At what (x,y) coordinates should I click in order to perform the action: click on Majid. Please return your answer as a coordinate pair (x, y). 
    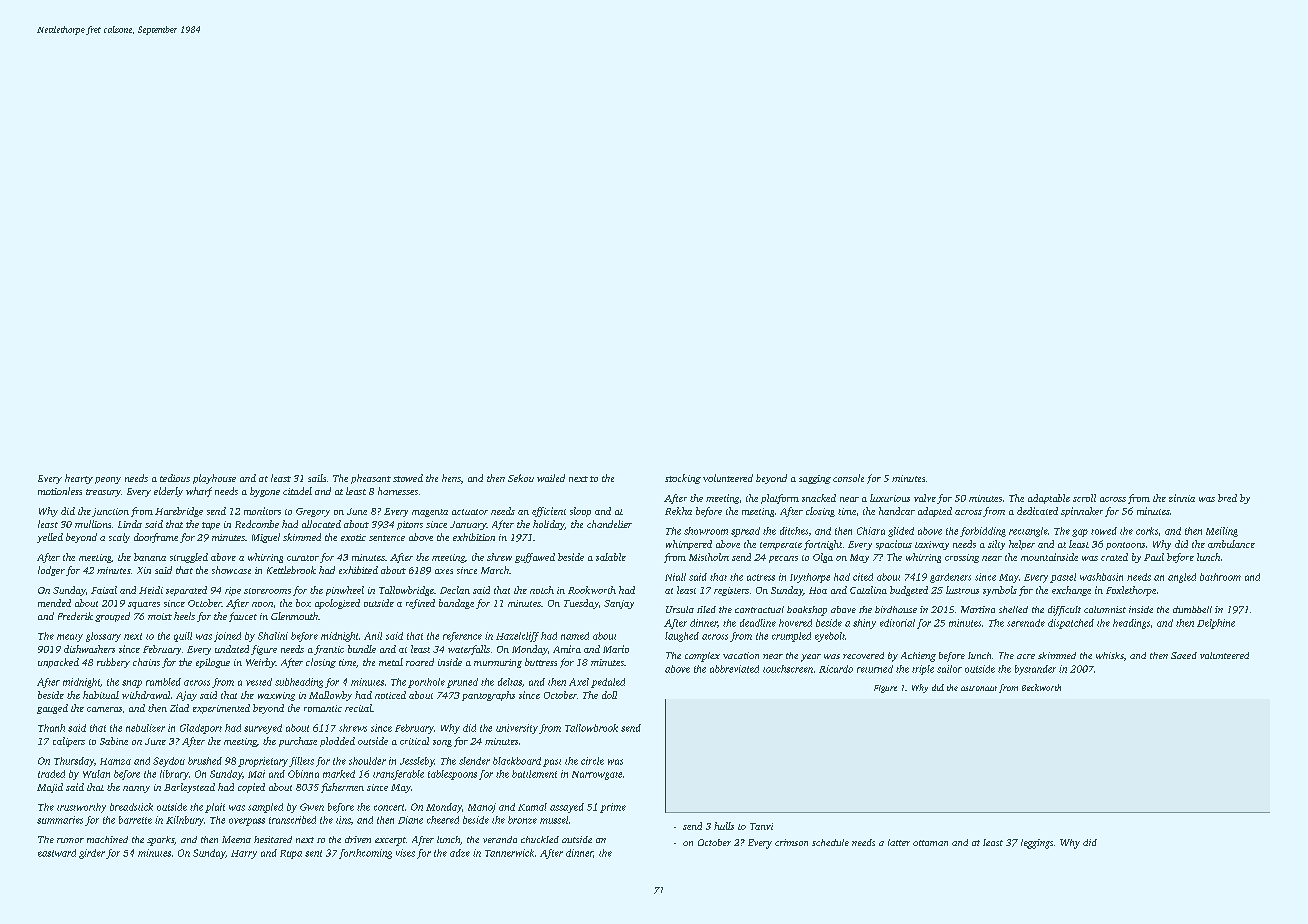
    Looking at the image, I should click on (50, 788).
